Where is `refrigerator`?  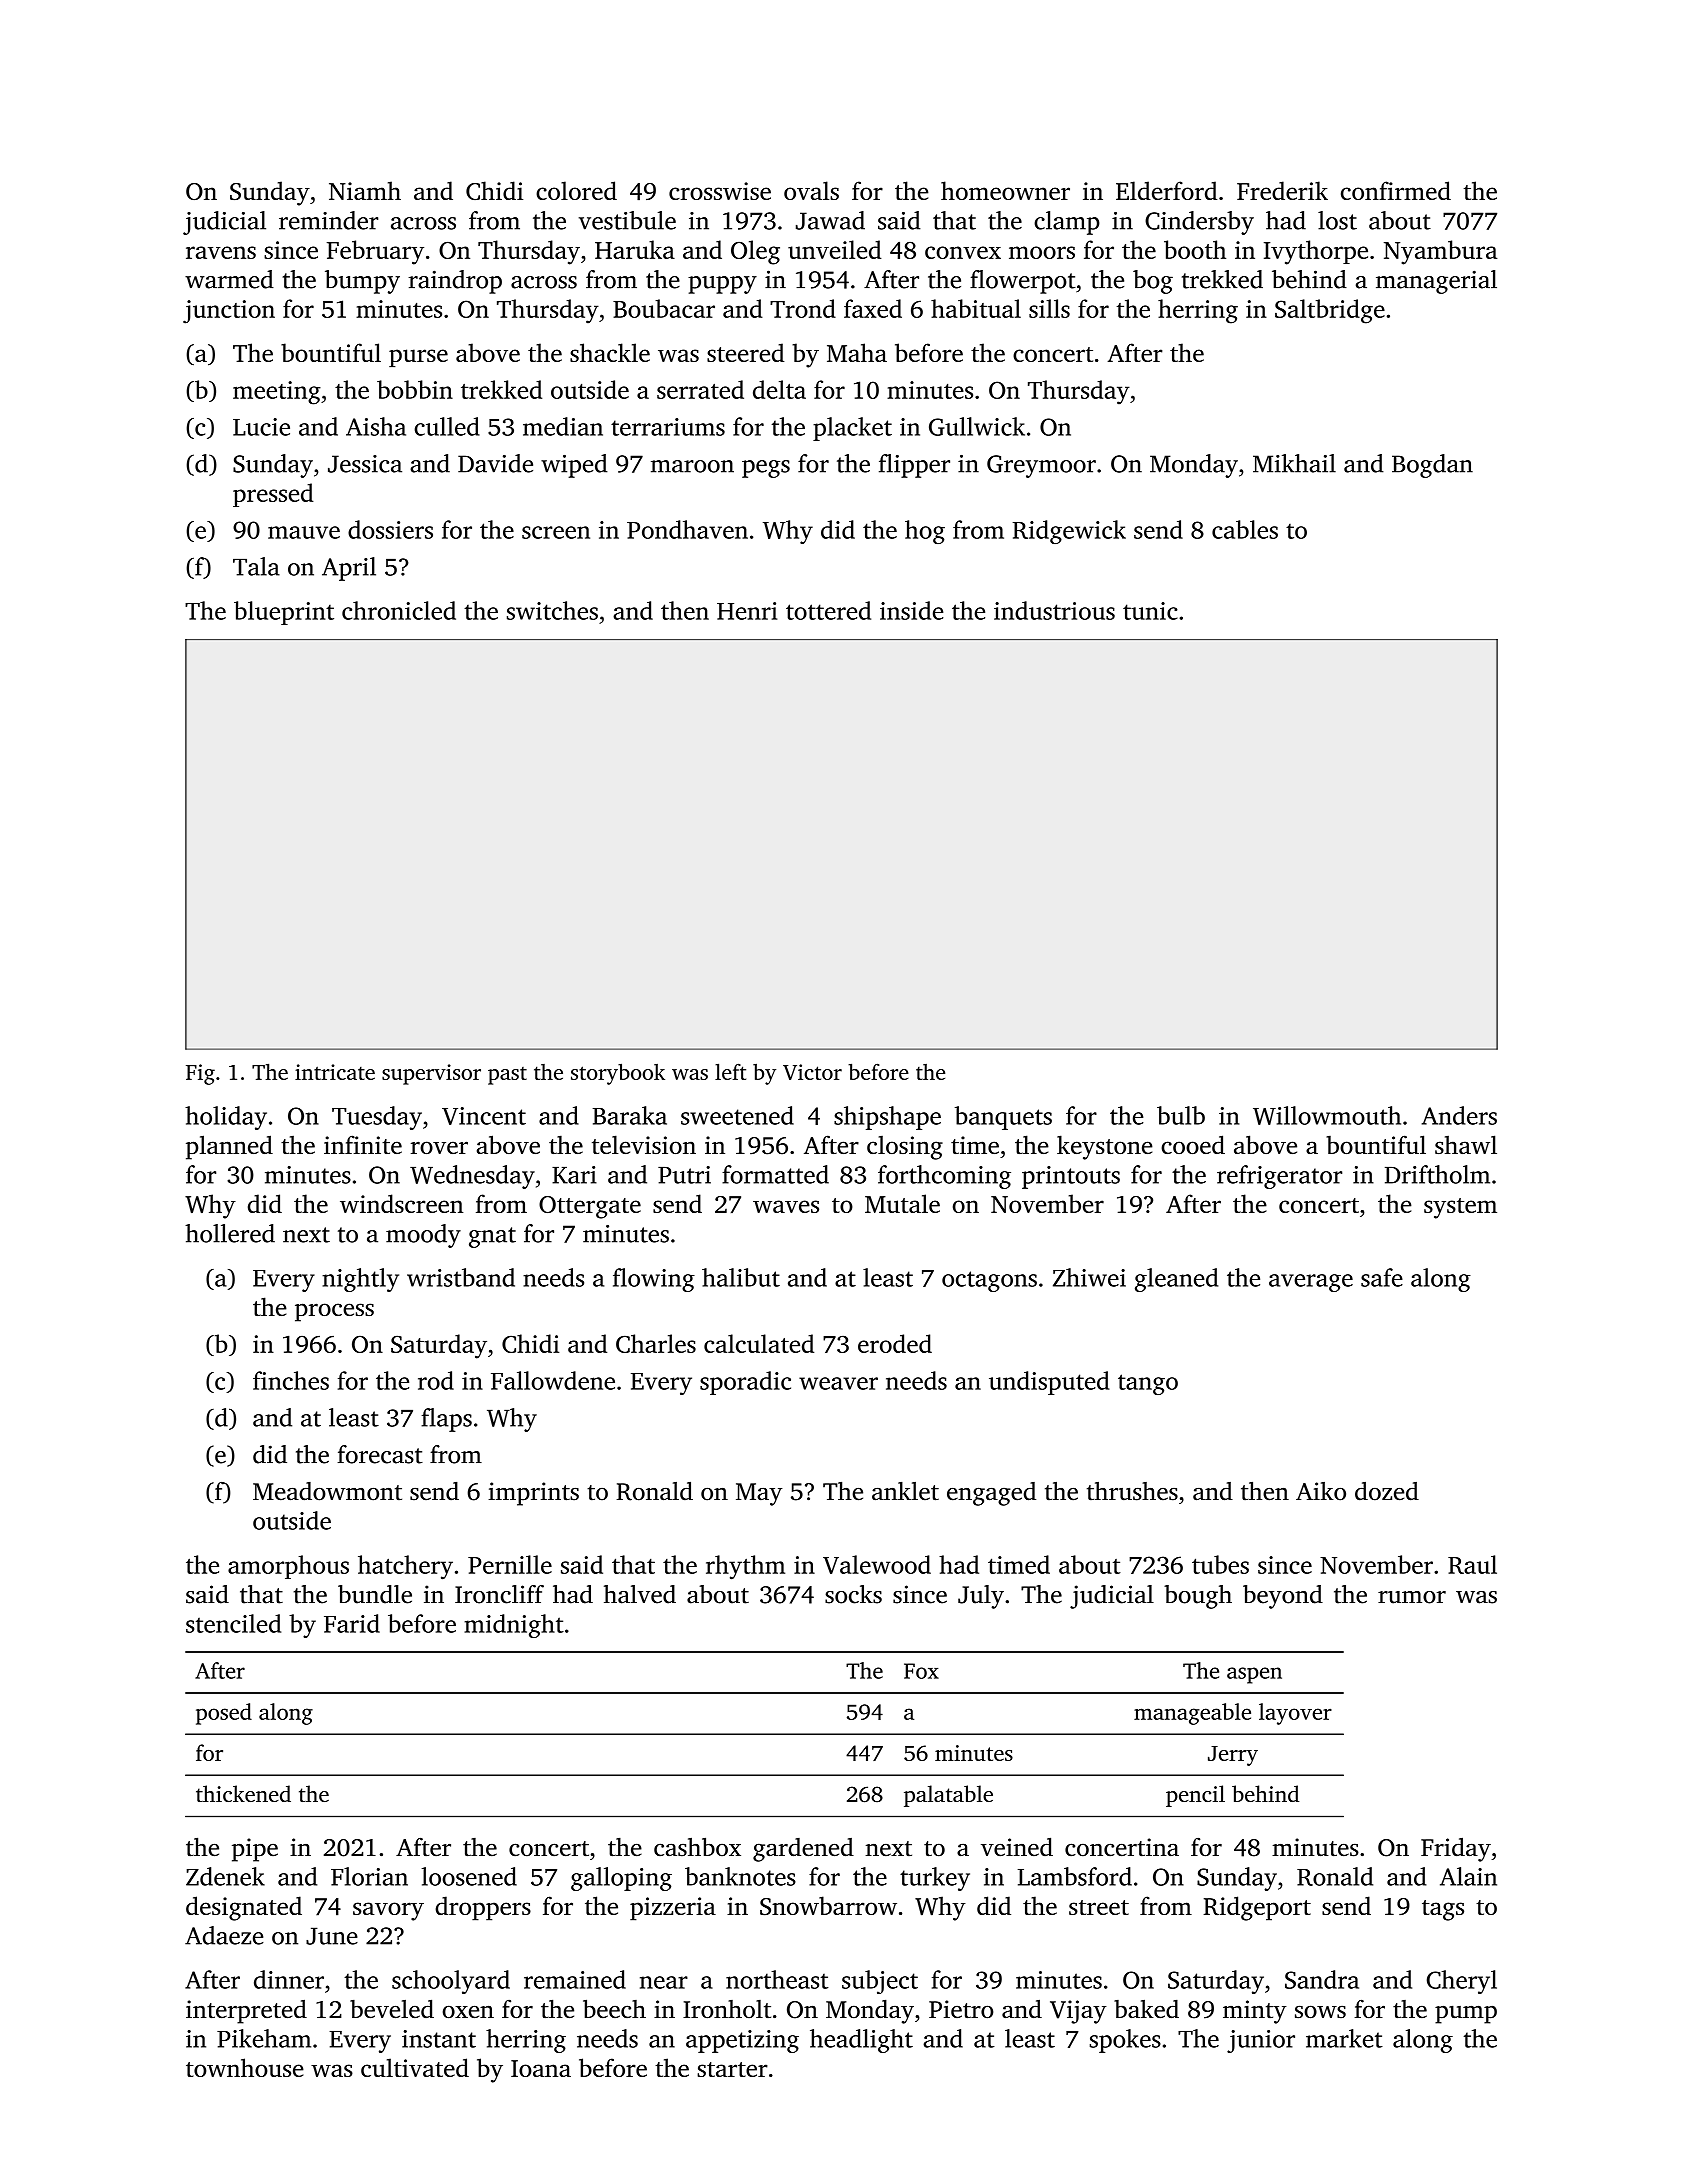
refrigerator is located at coordinates (1279, 1177).
